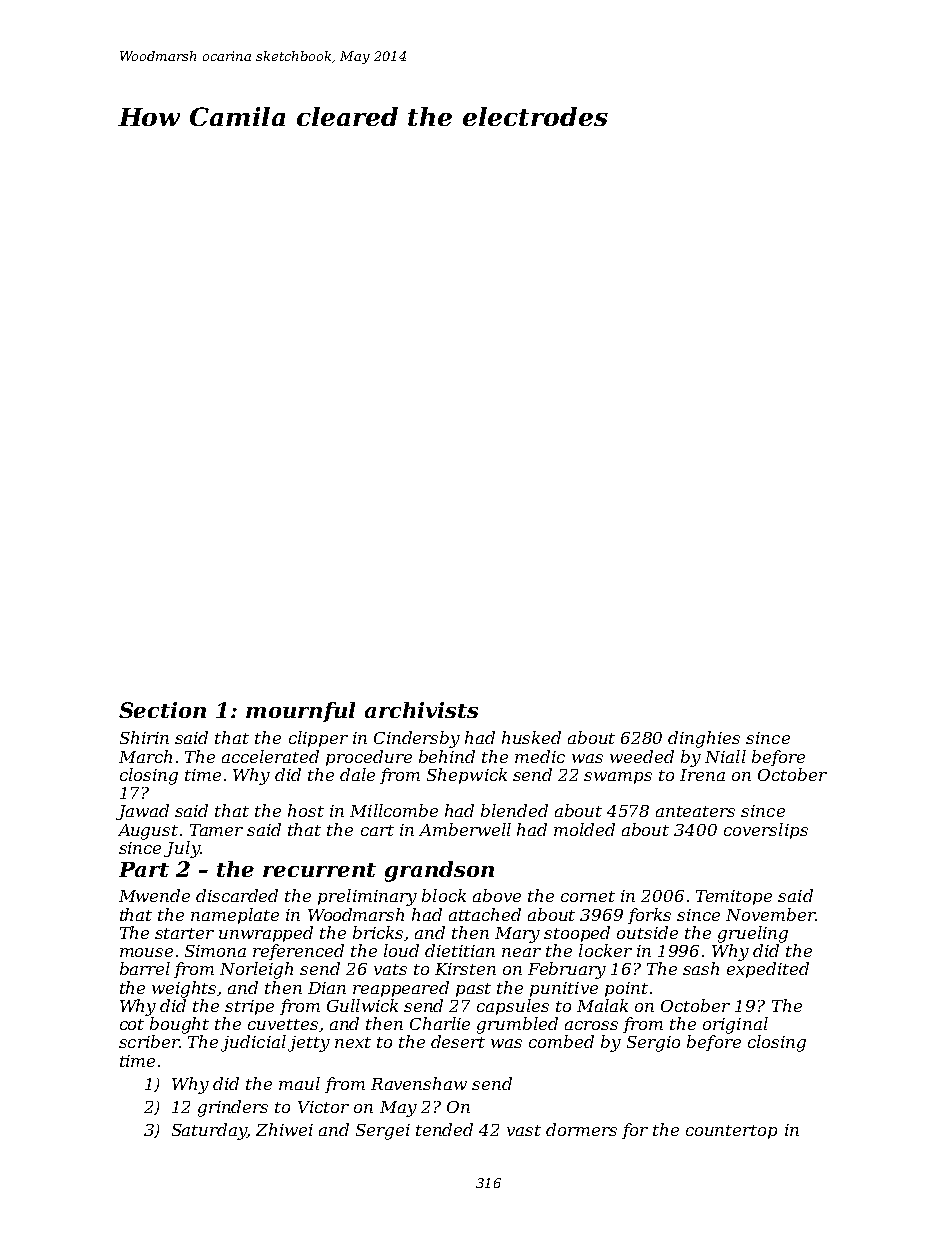  I want to click on grueling, so click(753, 934).
